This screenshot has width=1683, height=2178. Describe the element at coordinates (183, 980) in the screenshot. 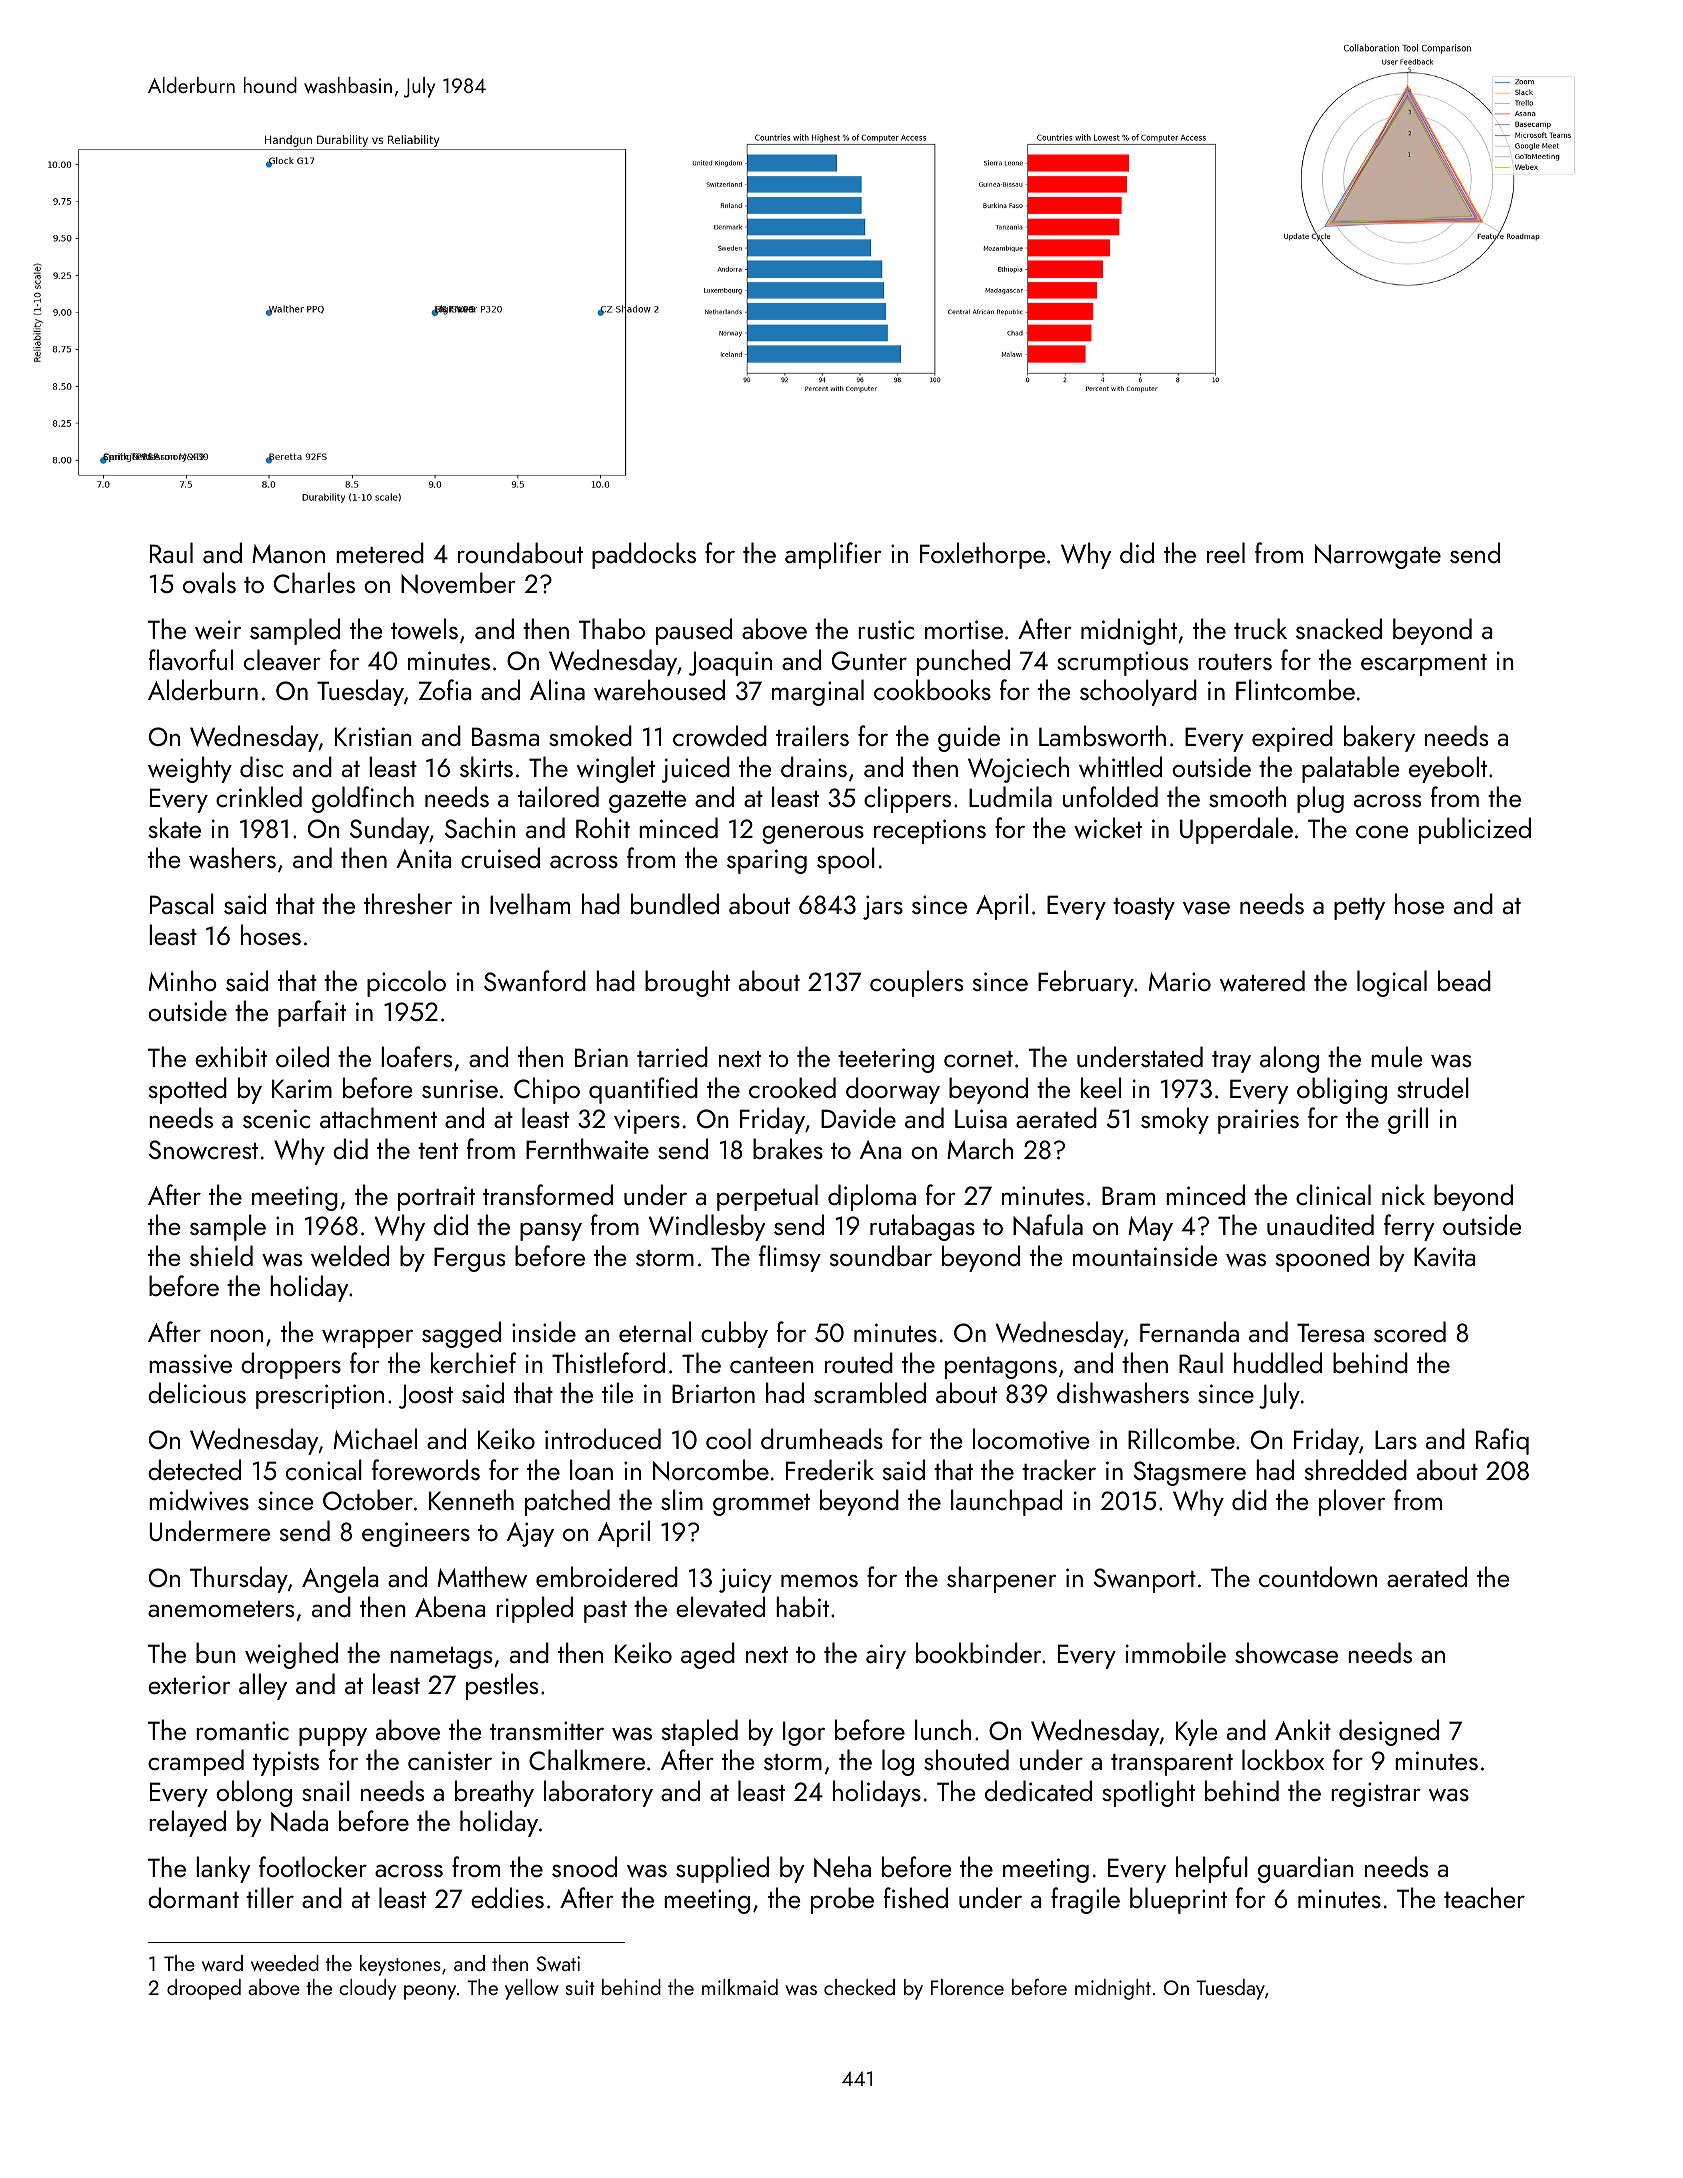

I see `Minho` at that location.
